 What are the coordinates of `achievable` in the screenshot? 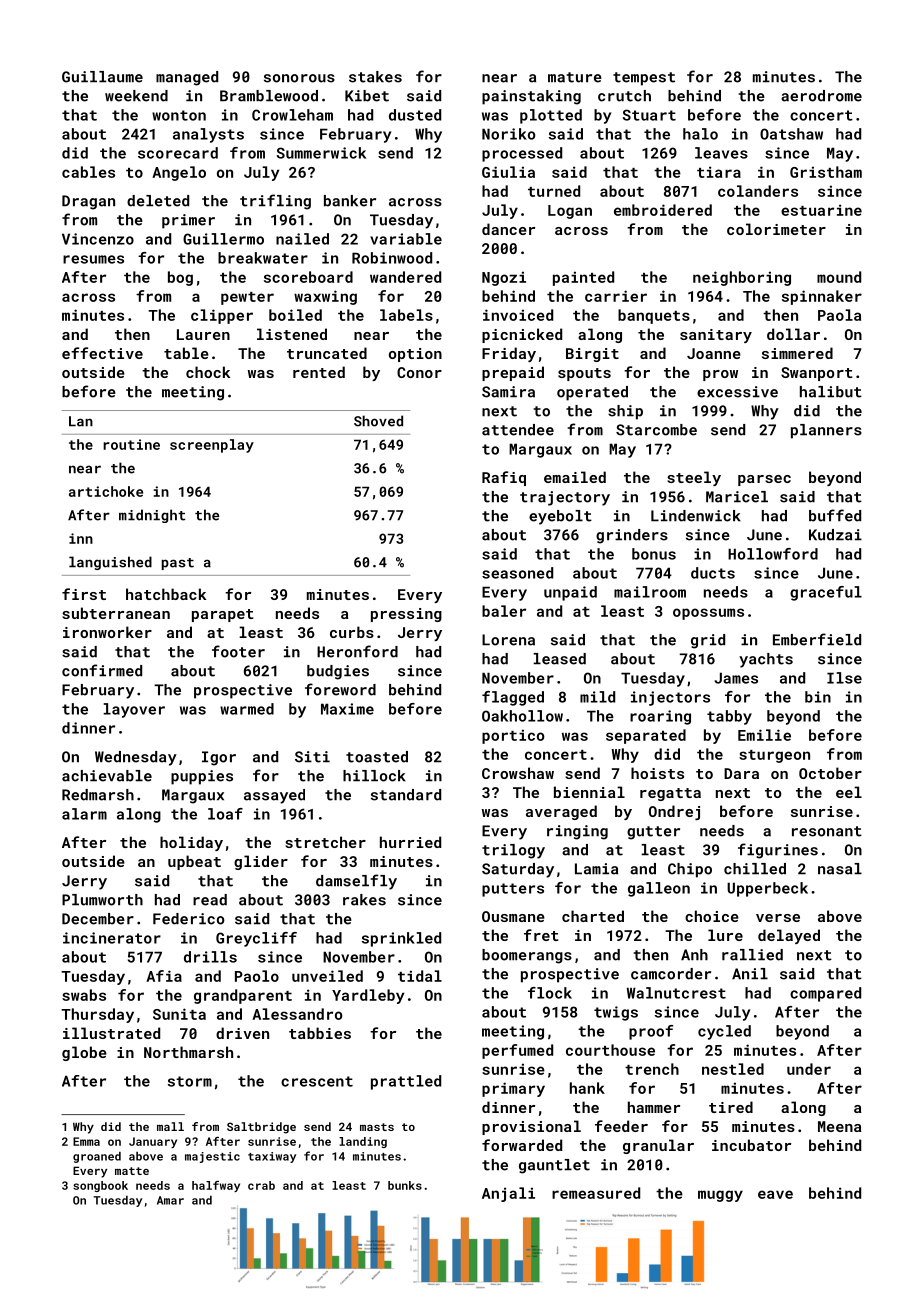 It's located at (107, 776).
